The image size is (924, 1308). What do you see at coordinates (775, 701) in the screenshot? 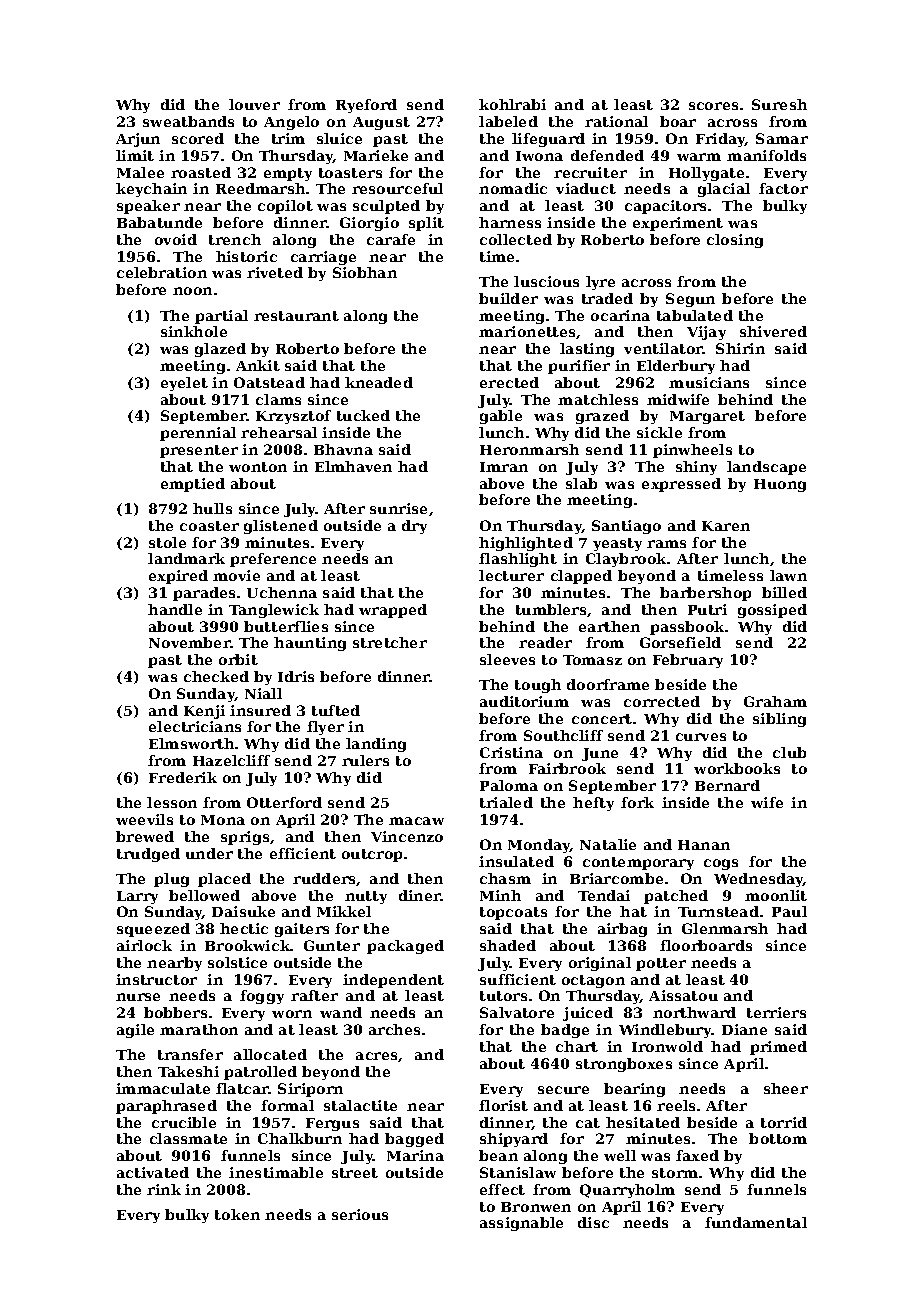
I see `Graham` at bounding box center [775, 701].
